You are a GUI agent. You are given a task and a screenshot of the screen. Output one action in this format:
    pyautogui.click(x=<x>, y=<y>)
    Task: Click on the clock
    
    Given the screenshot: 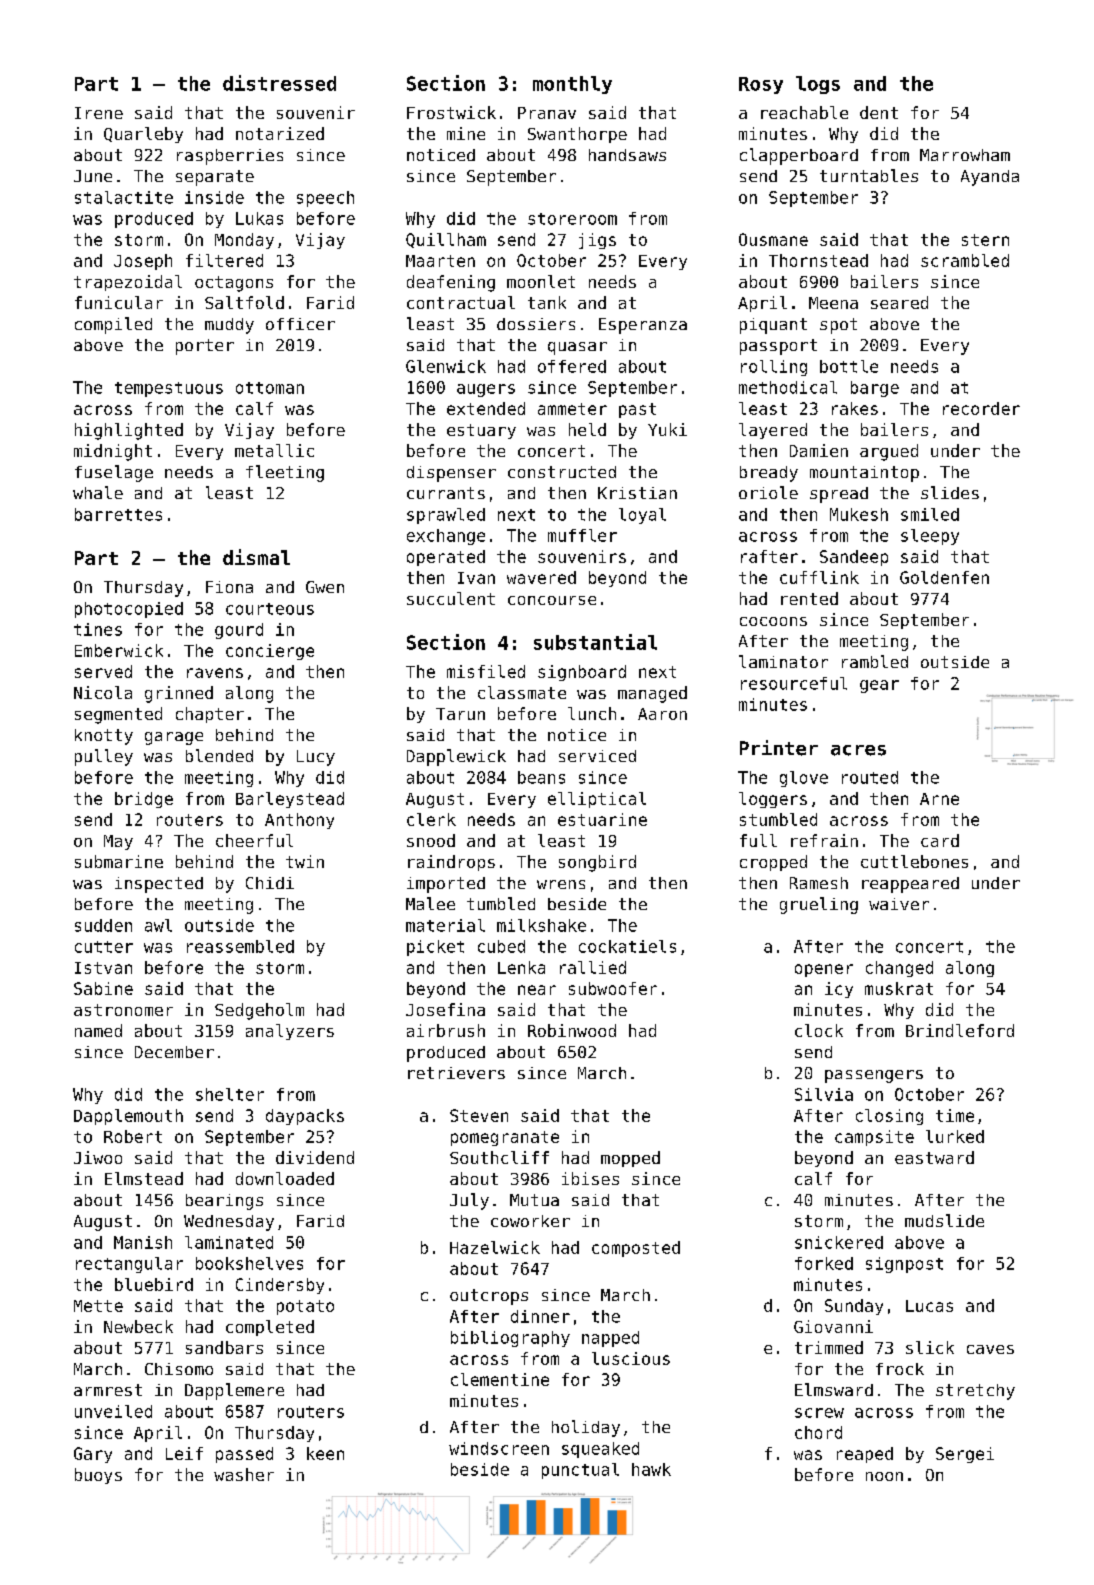 What is the action you would take?
    pyautogui.click(x=819, y=1030)
